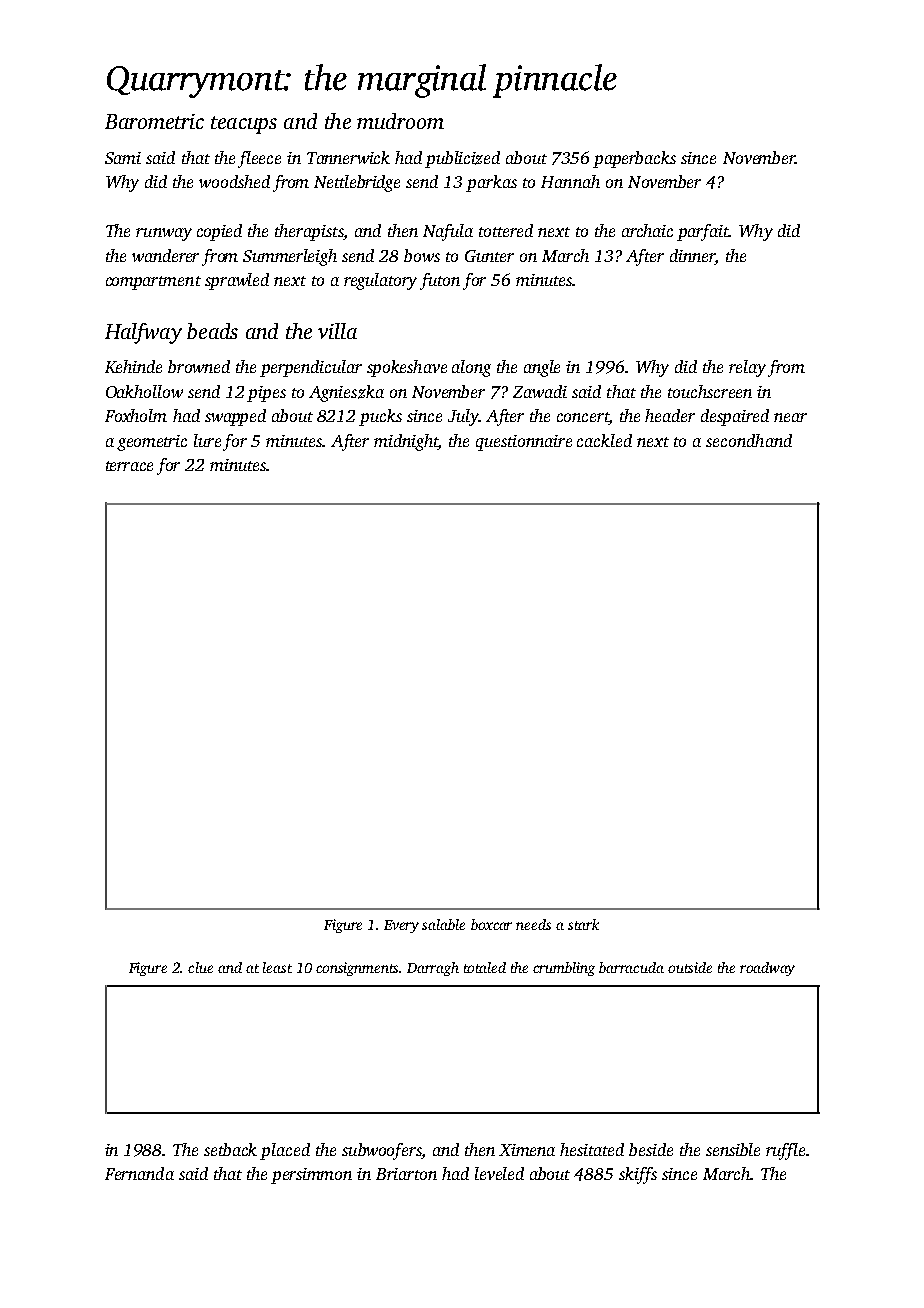 The width and height of the screenshot is (924, 1308). Describe the element at coordinates (703, 232) in the screenshot. I see `parfait` at that location.
